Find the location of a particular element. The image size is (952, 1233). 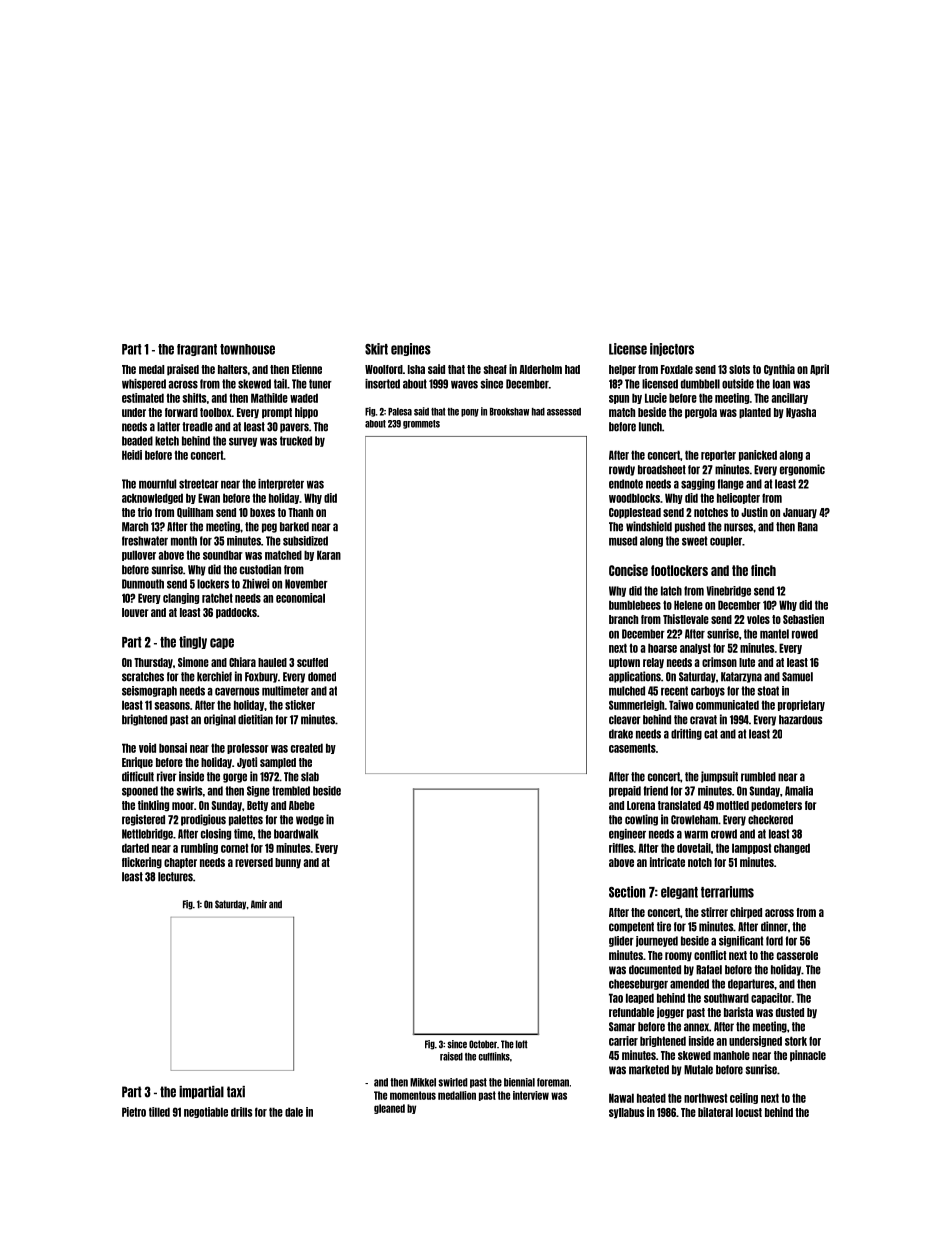

finch is located at coordinates (763, 570).
